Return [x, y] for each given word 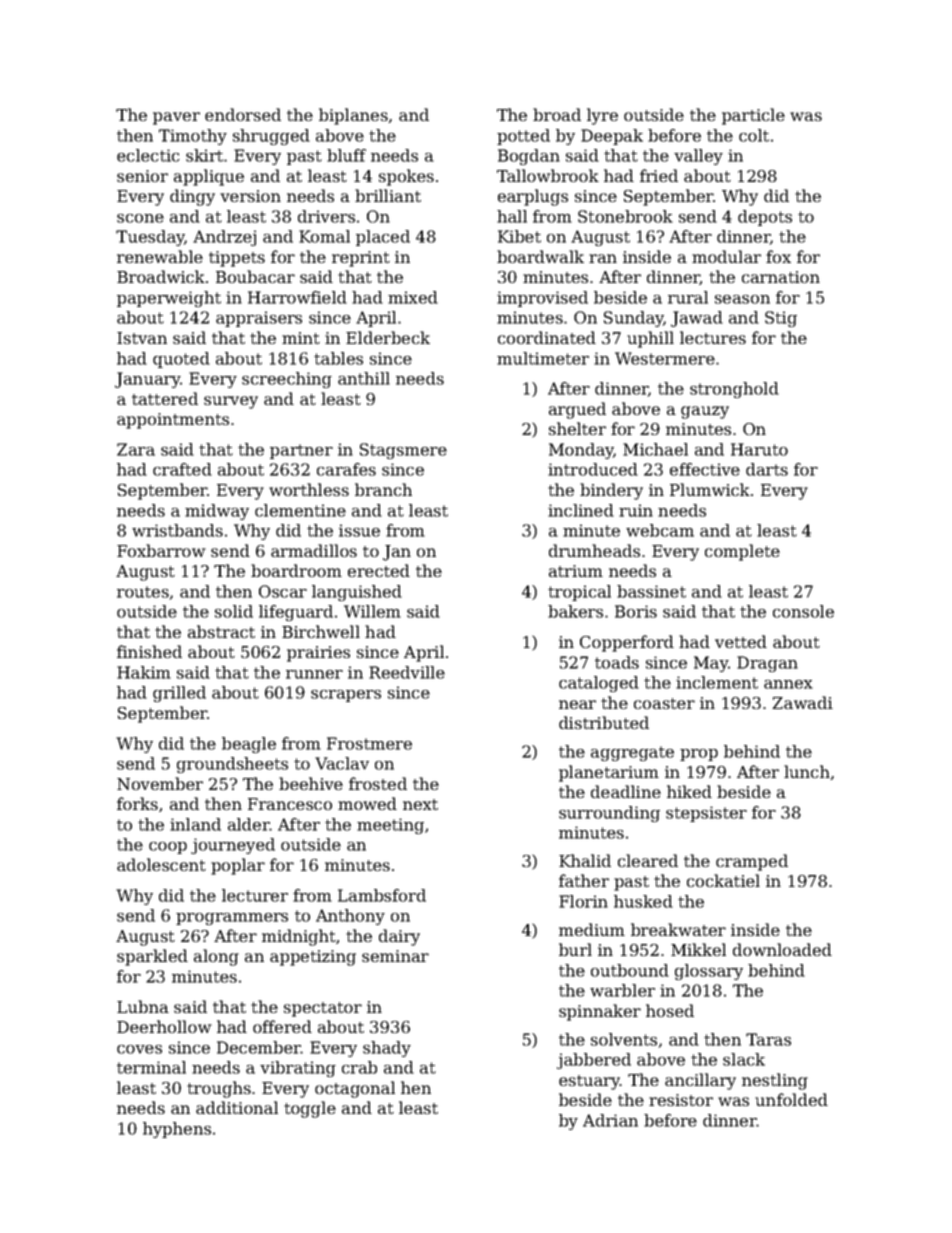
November [160, 783]
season [742, 299]
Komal [324, 236]
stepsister [706, 814]
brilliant [388, 195]
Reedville [407, 672]
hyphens [177, 1130]
